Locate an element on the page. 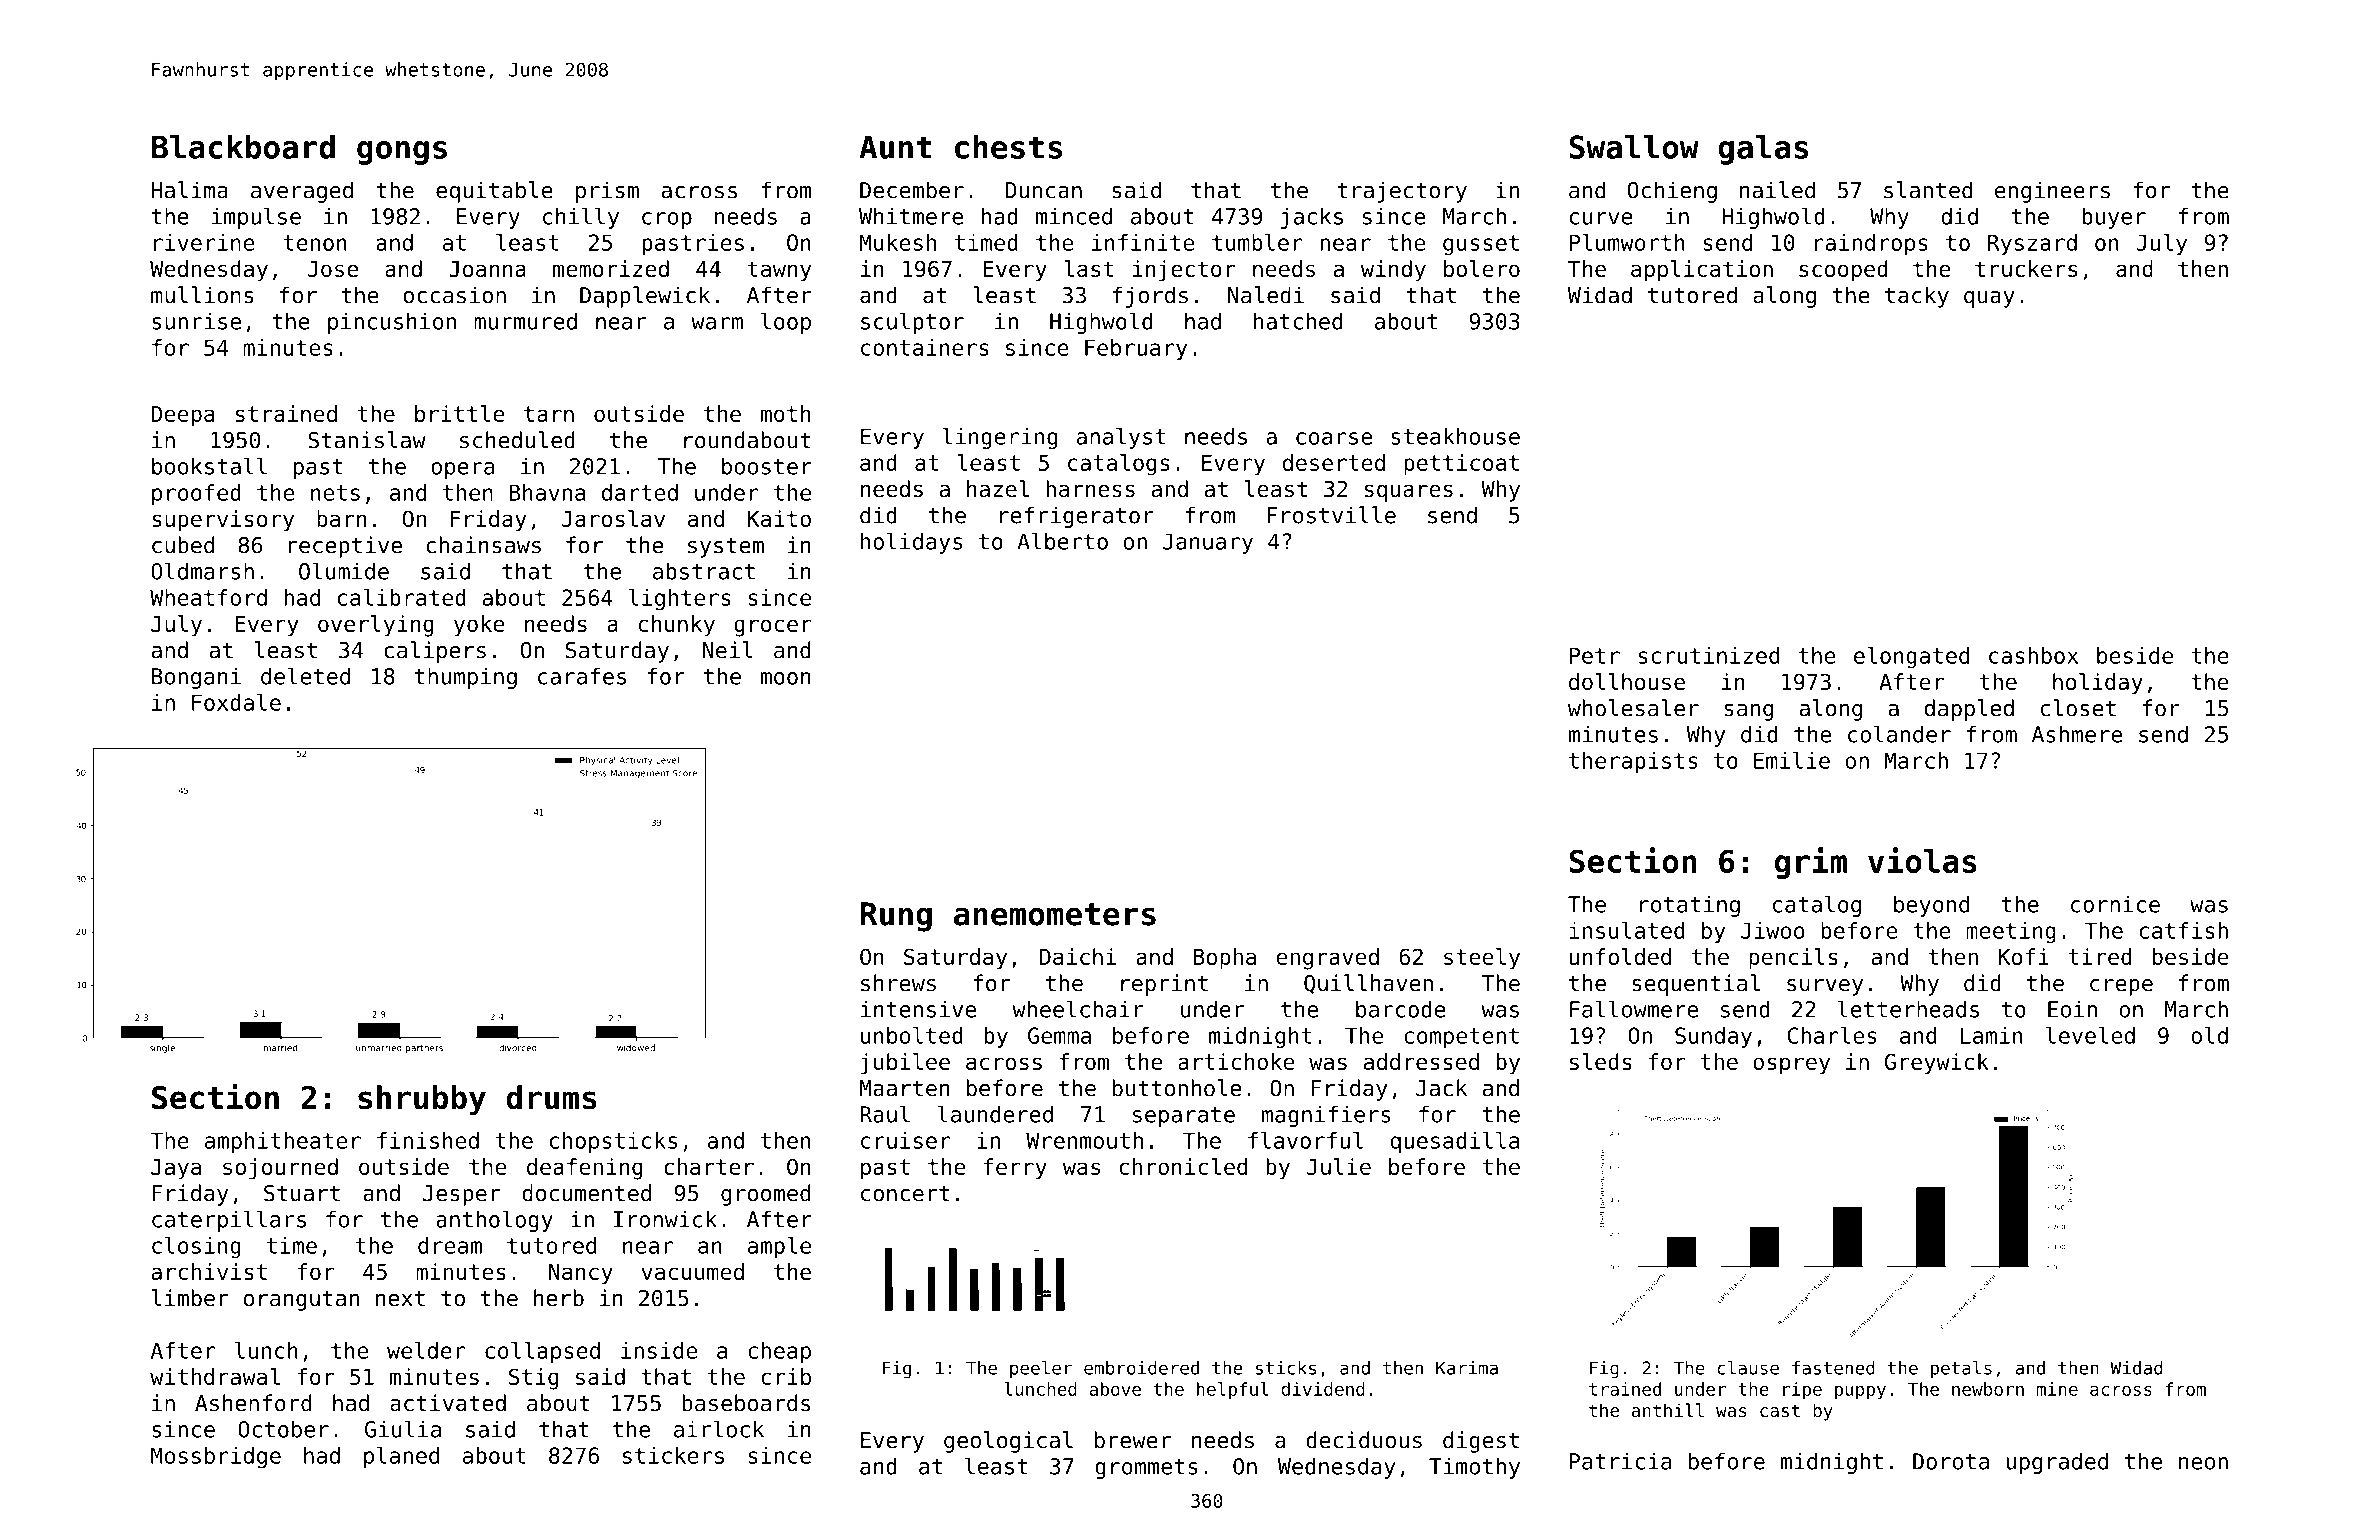 This document has height=1540, width=2380. slanted is located at coordinates (1928, 190).
